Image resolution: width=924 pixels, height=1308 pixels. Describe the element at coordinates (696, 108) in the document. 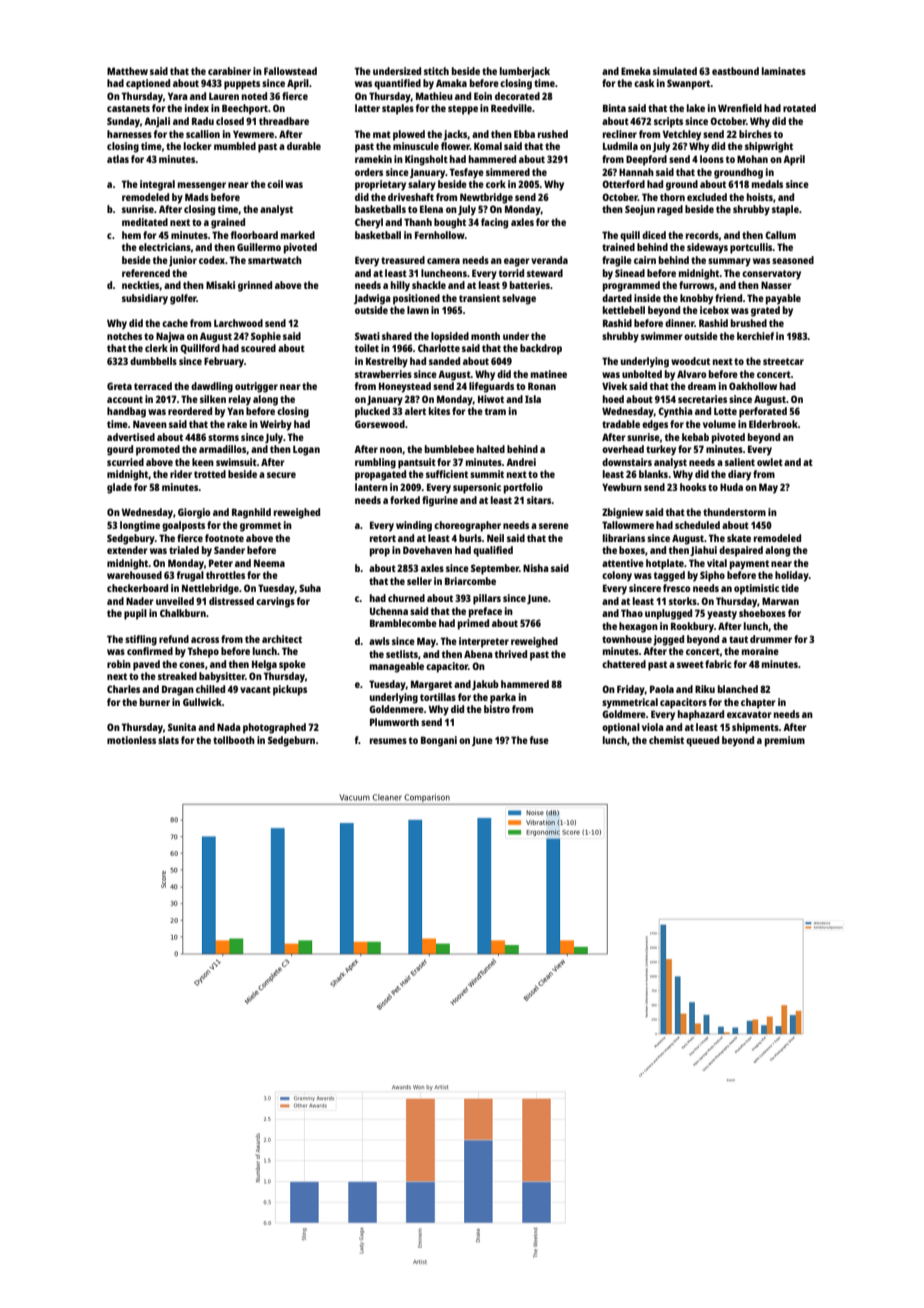

I see `lake` at that location.
